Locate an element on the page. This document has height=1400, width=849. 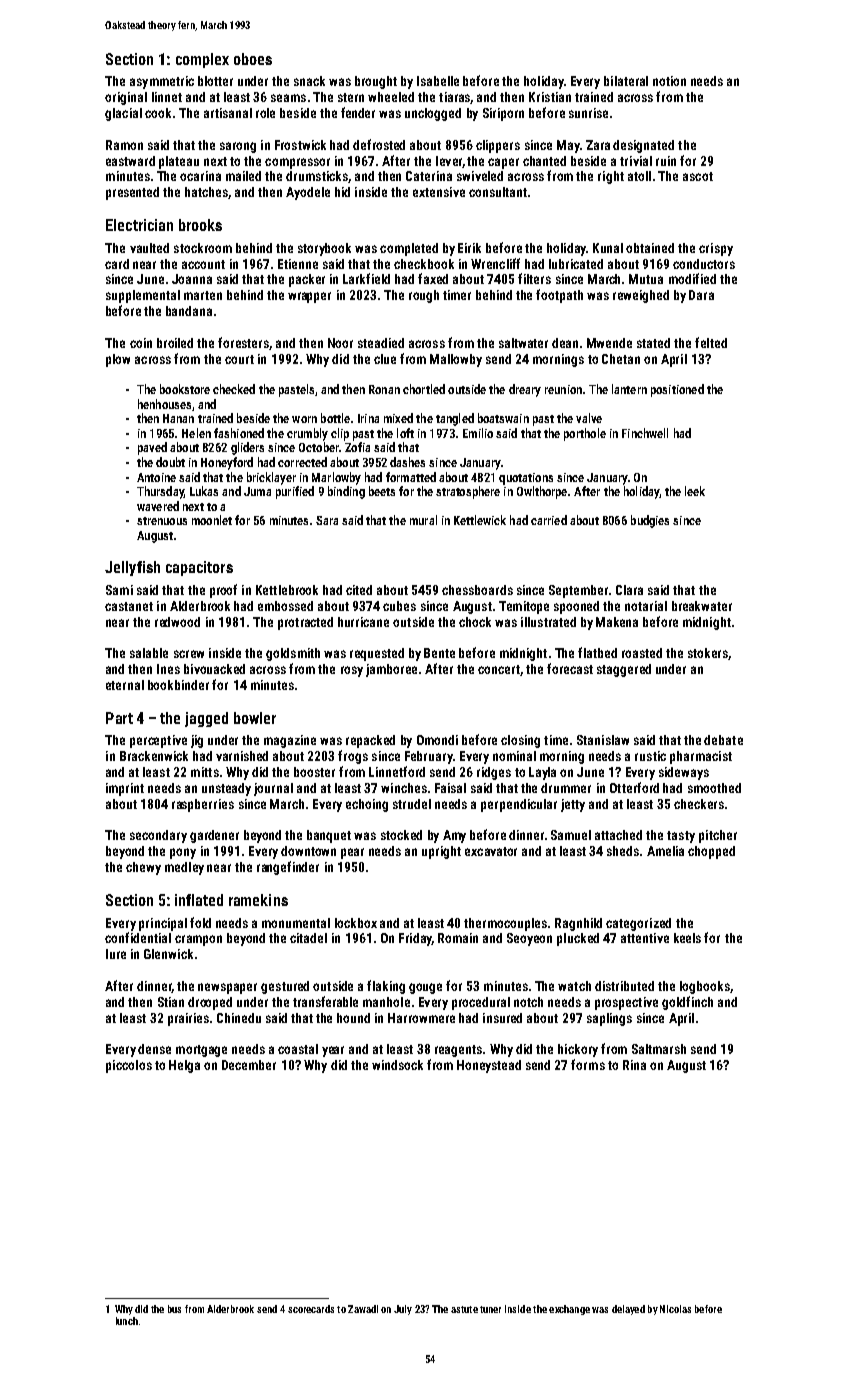
embossed is located at coordinates (285, 606).
